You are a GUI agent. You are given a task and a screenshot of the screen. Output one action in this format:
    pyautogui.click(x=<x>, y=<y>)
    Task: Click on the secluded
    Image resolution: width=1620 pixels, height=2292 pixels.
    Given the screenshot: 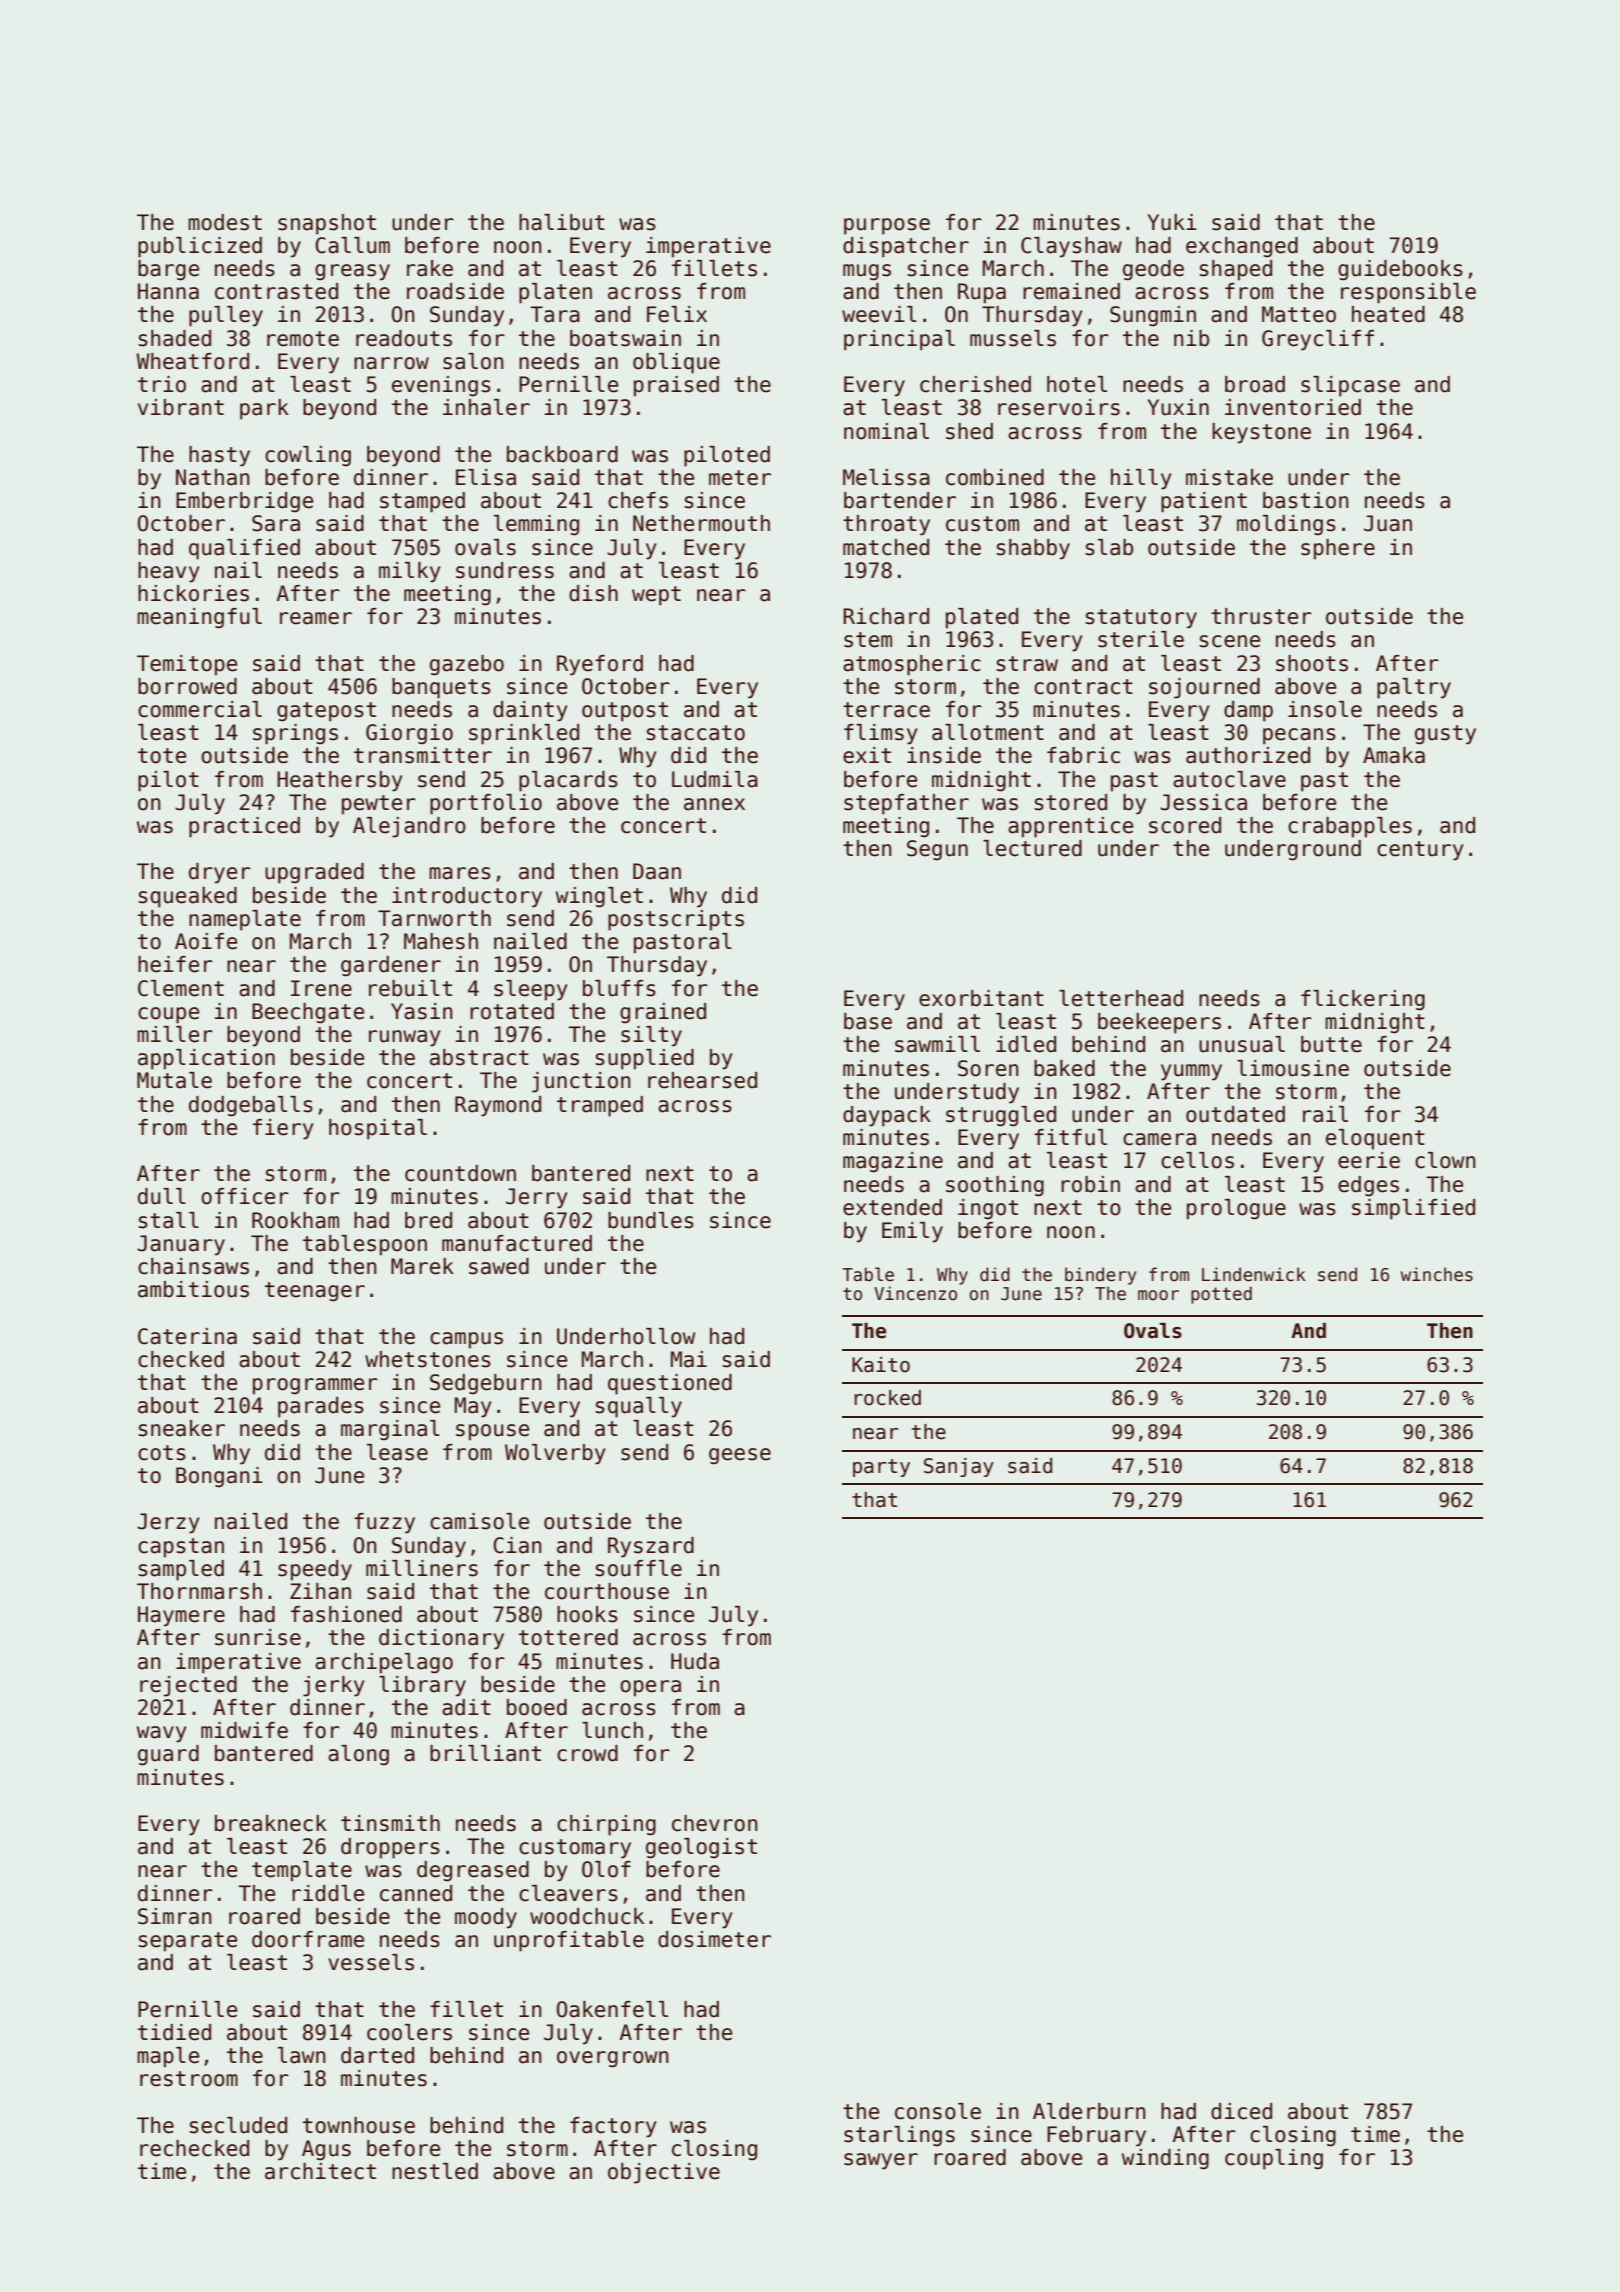 What is the action you would take?
    pyautogui.click(x=238, y=2125)
